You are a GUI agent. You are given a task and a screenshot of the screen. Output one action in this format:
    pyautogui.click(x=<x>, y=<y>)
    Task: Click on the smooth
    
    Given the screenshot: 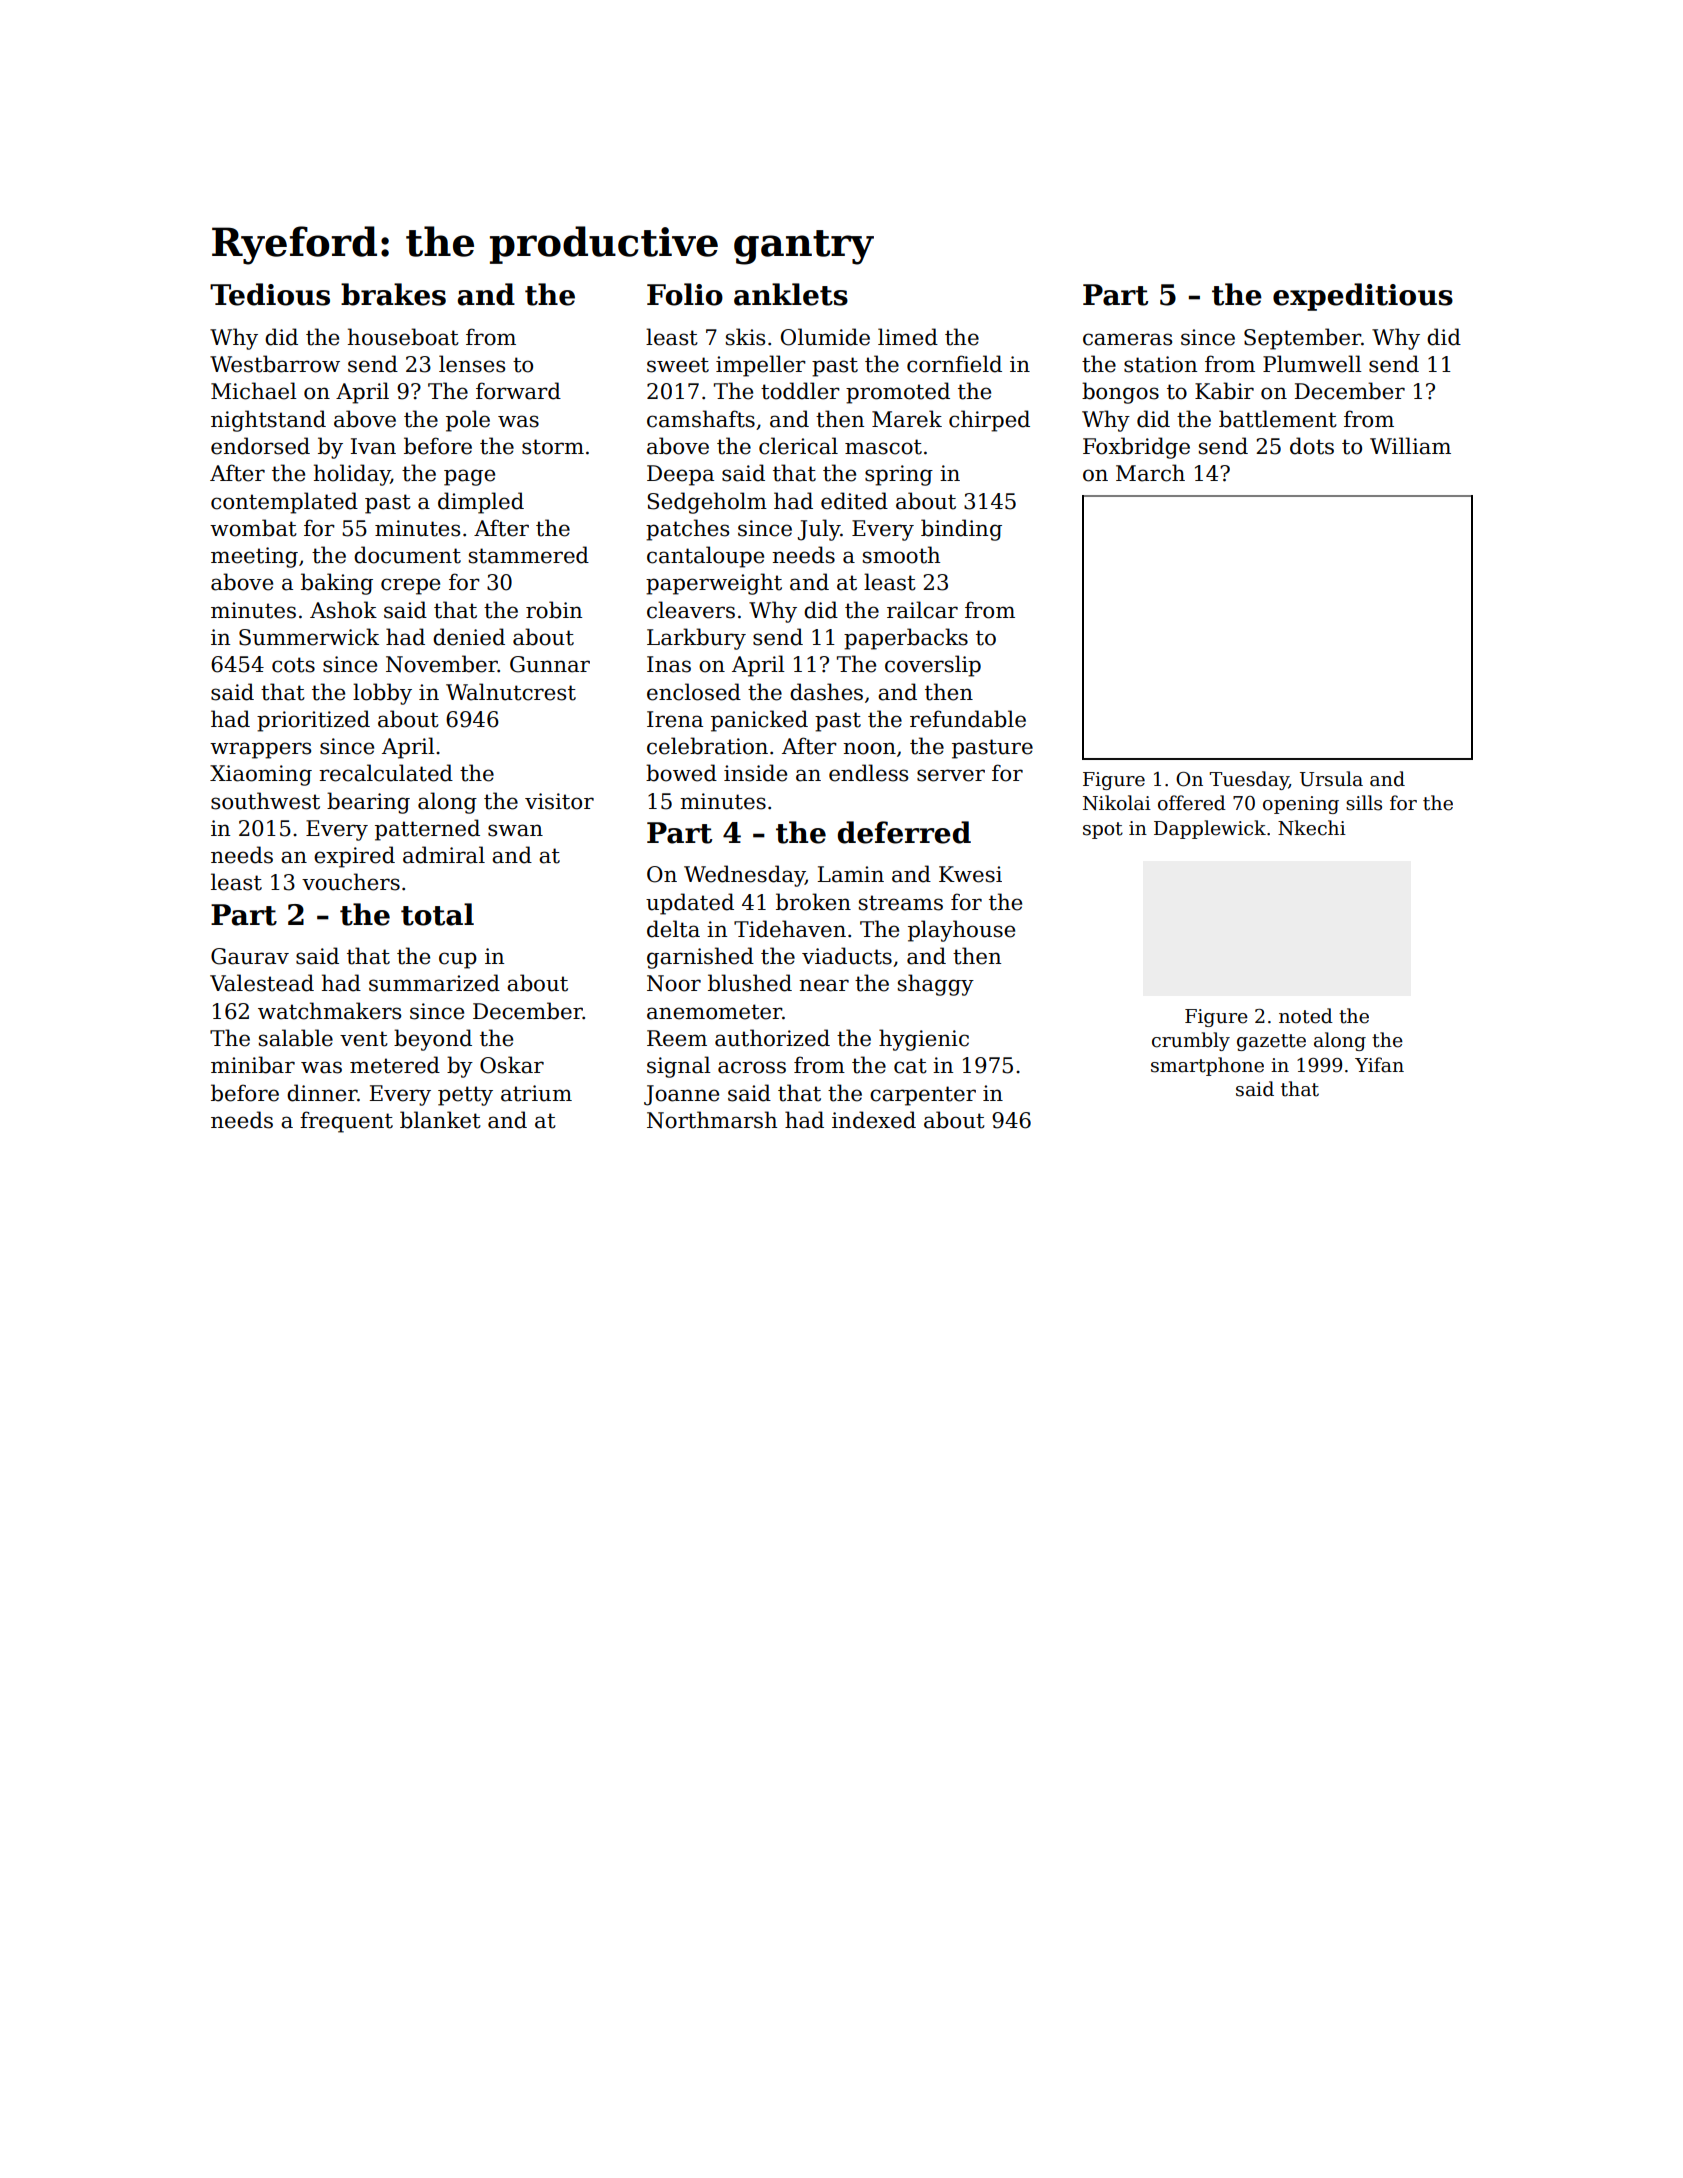 What is the action you would take?
    pyautogui.click(x=901, y=555)
